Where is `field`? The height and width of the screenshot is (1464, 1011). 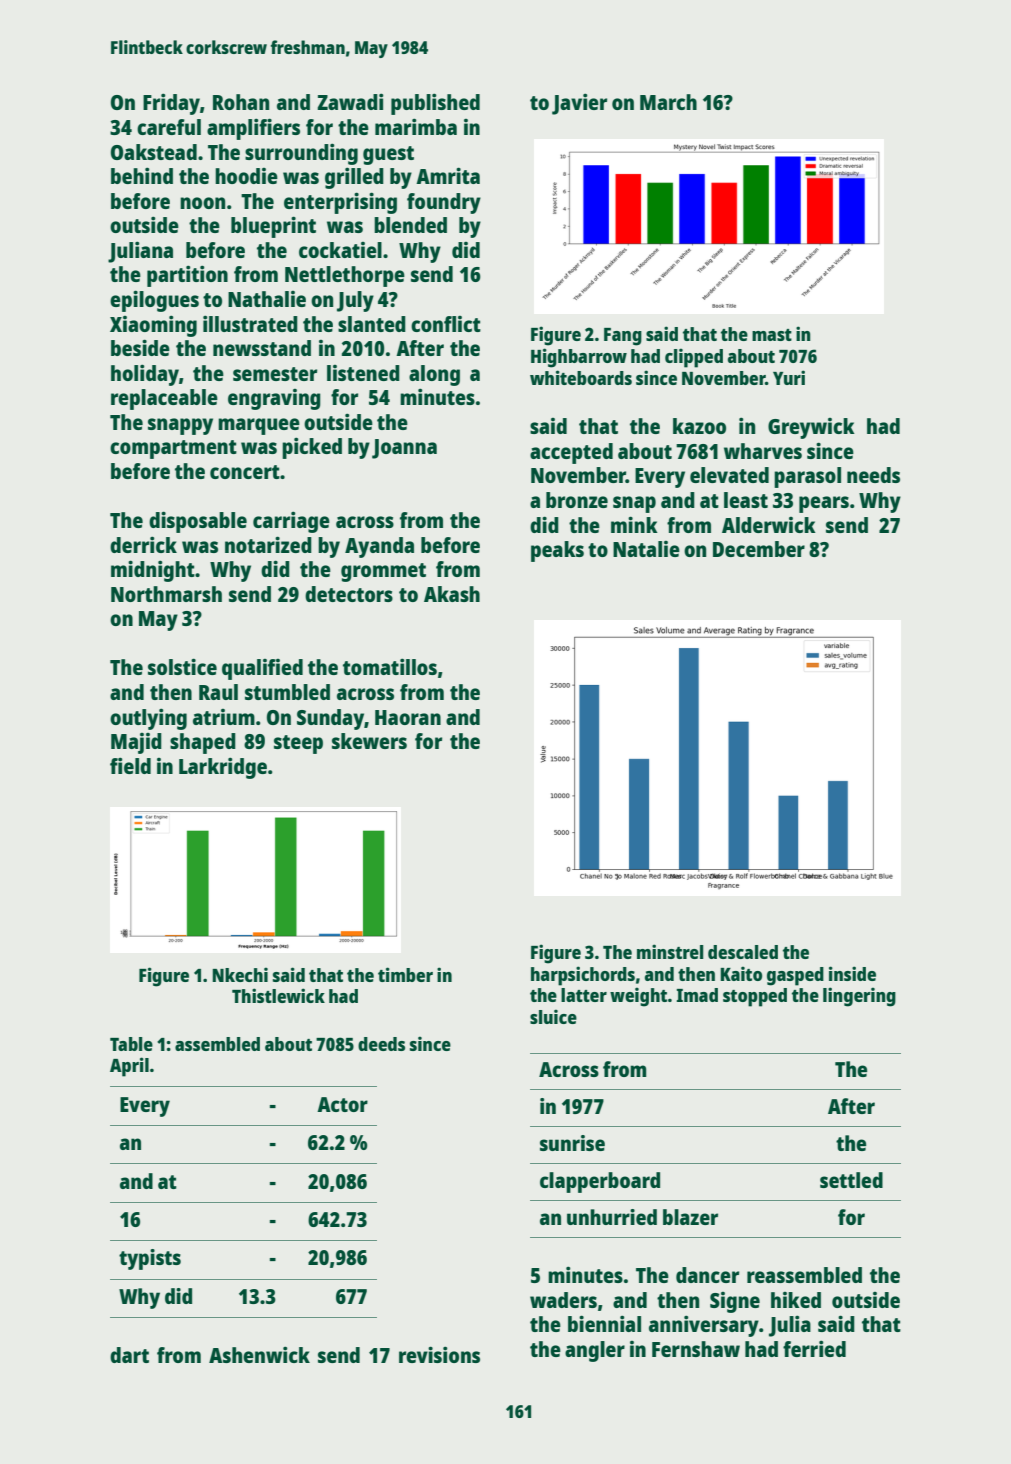 field is located at coordinates (130, 765).
